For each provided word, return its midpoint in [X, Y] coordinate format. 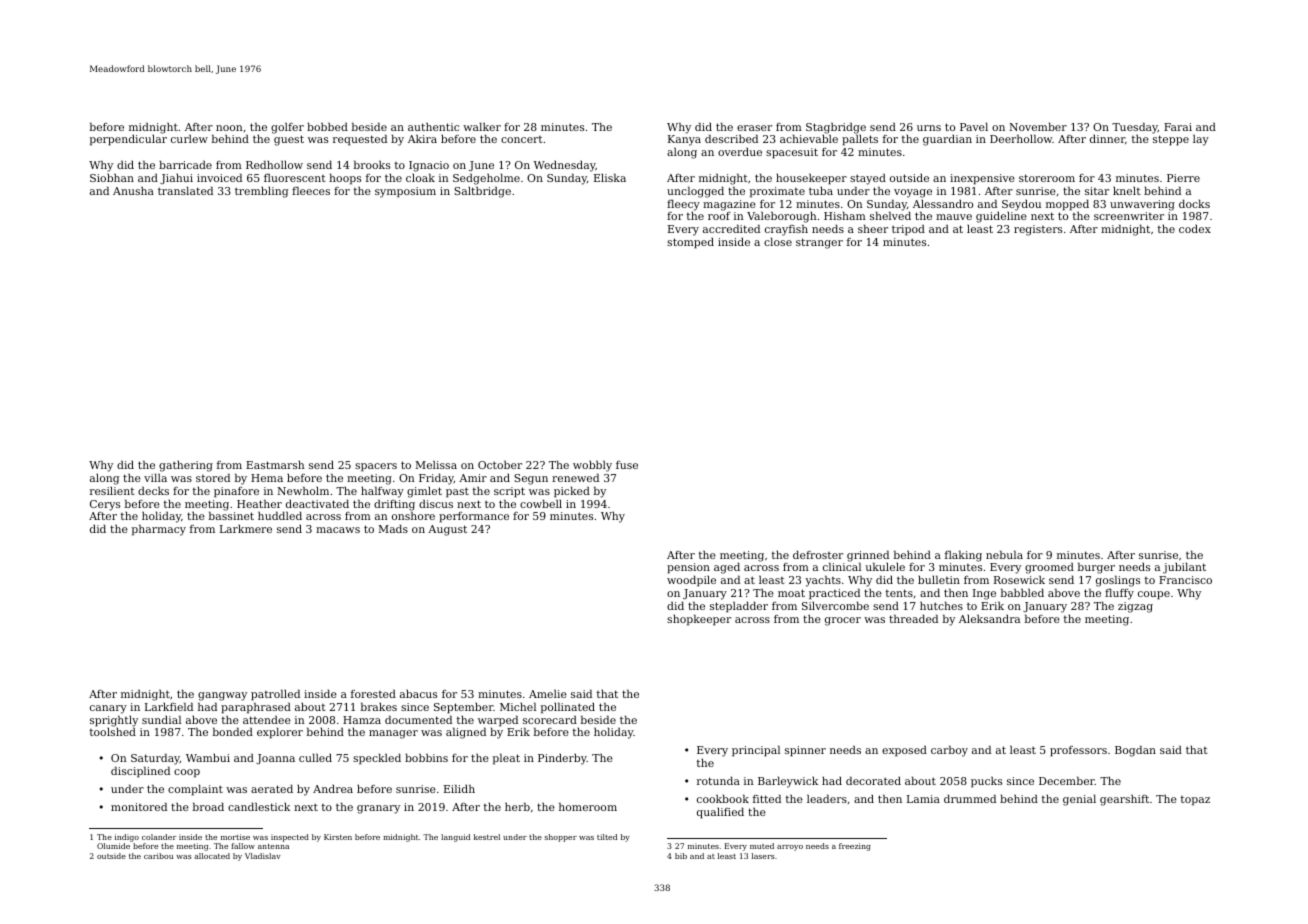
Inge [984, 594]
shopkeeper [699, 620]
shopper [560, 838]
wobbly [592, 466]
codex [1195, 229]
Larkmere [246, 529]
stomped [690, 243]
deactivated [317, 503]
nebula [1004, 554]
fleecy [683, 205]
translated [185, 190]
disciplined [140, 772]
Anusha [133, 190]
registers [1038, 230]
